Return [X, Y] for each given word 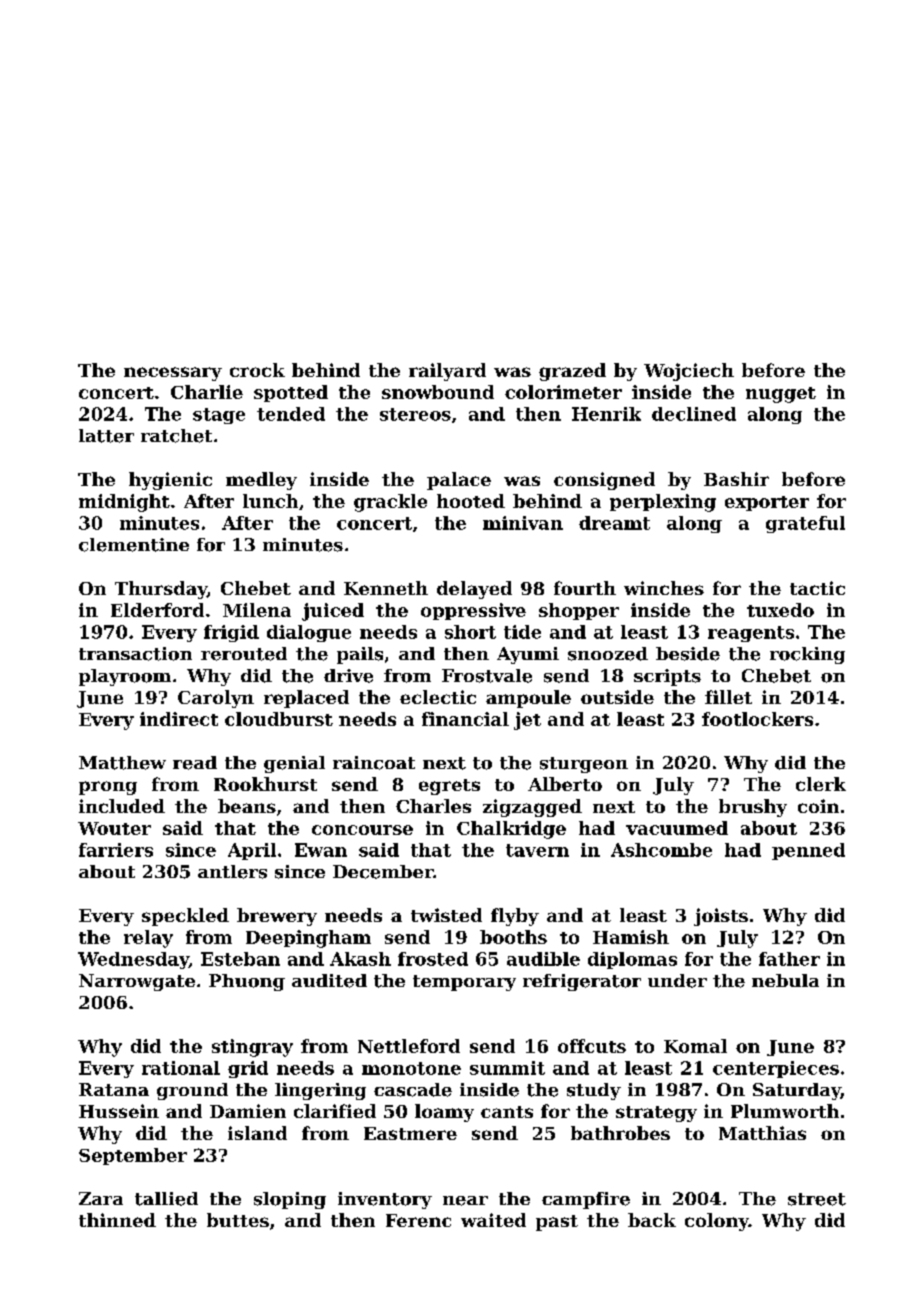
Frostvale [487, 676]
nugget [781, 395]
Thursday [161, 590]
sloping [290, 1200]
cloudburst [279, 719]
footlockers [757, 719]
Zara [101, 1198]
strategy [656, 1114]
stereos [415, 414]
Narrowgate [137, 982]
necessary [173, 374]
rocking [807, 655]
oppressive [473, 611]
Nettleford [409, 1046]
